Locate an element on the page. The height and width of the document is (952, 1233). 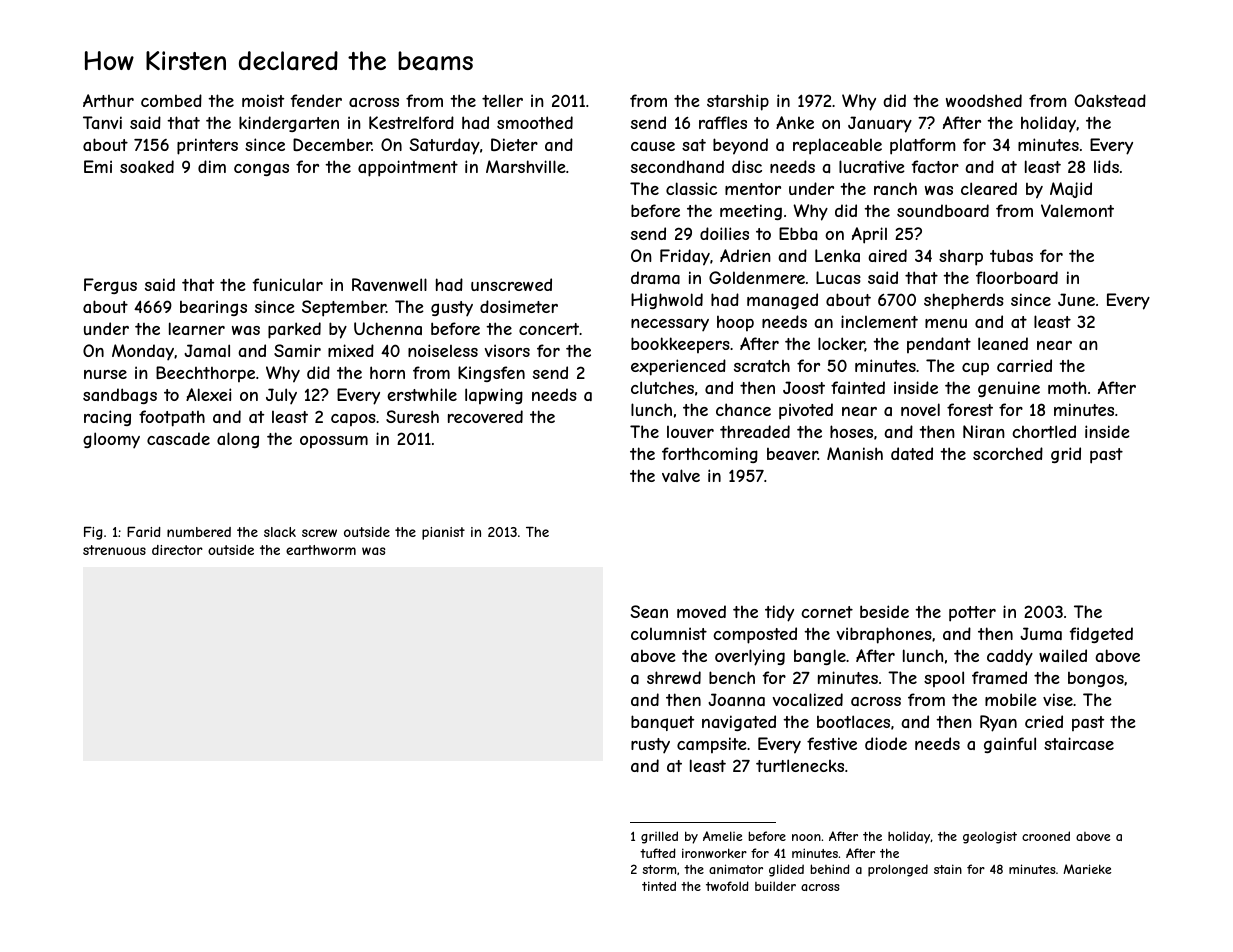
Valemont is located at coordinates (1077, 210).
